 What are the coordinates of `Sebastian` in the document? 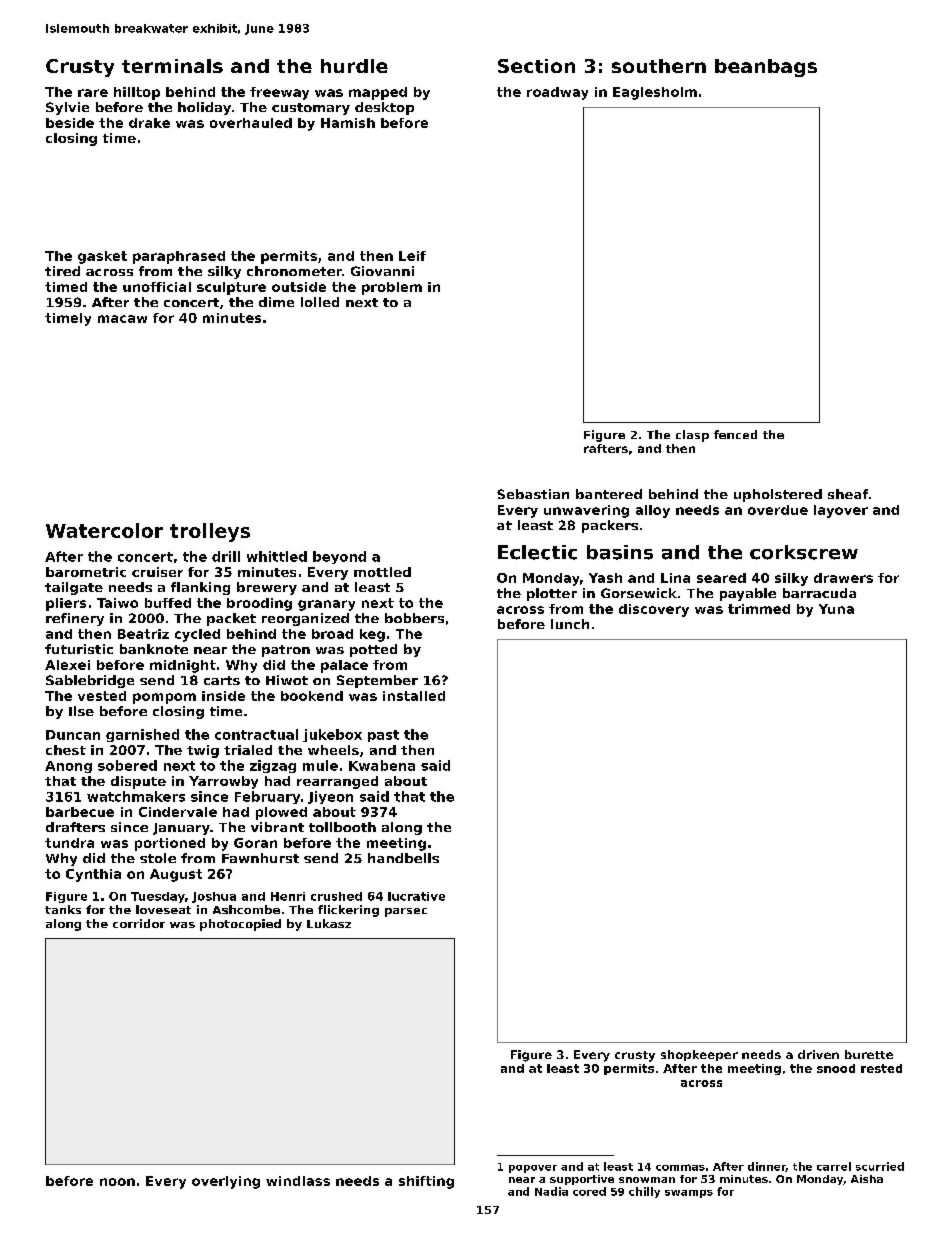 It's located at (533, 494).
